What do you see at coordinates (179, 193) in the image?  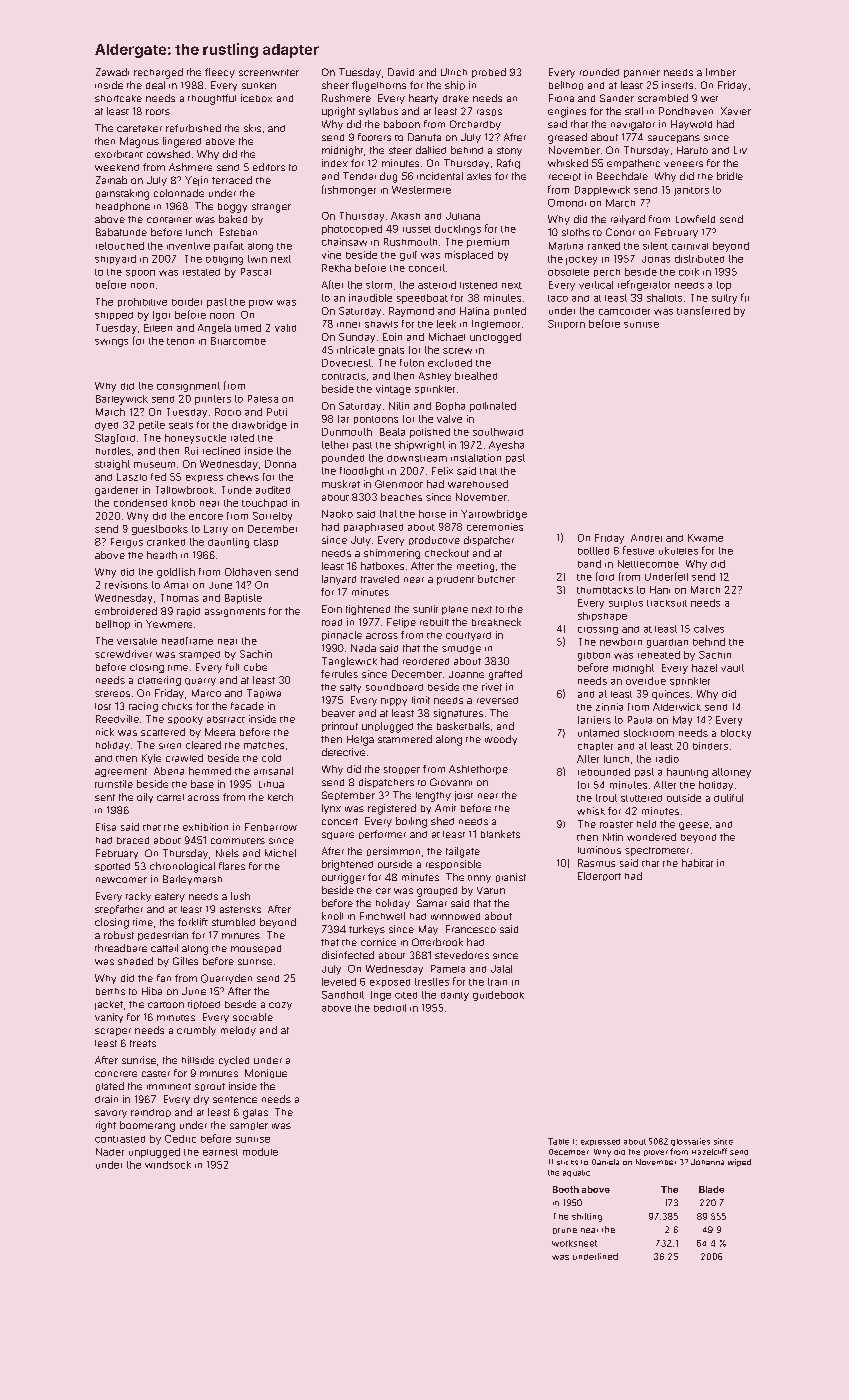 I see `colonnade` at bounding box center [179, 193].
